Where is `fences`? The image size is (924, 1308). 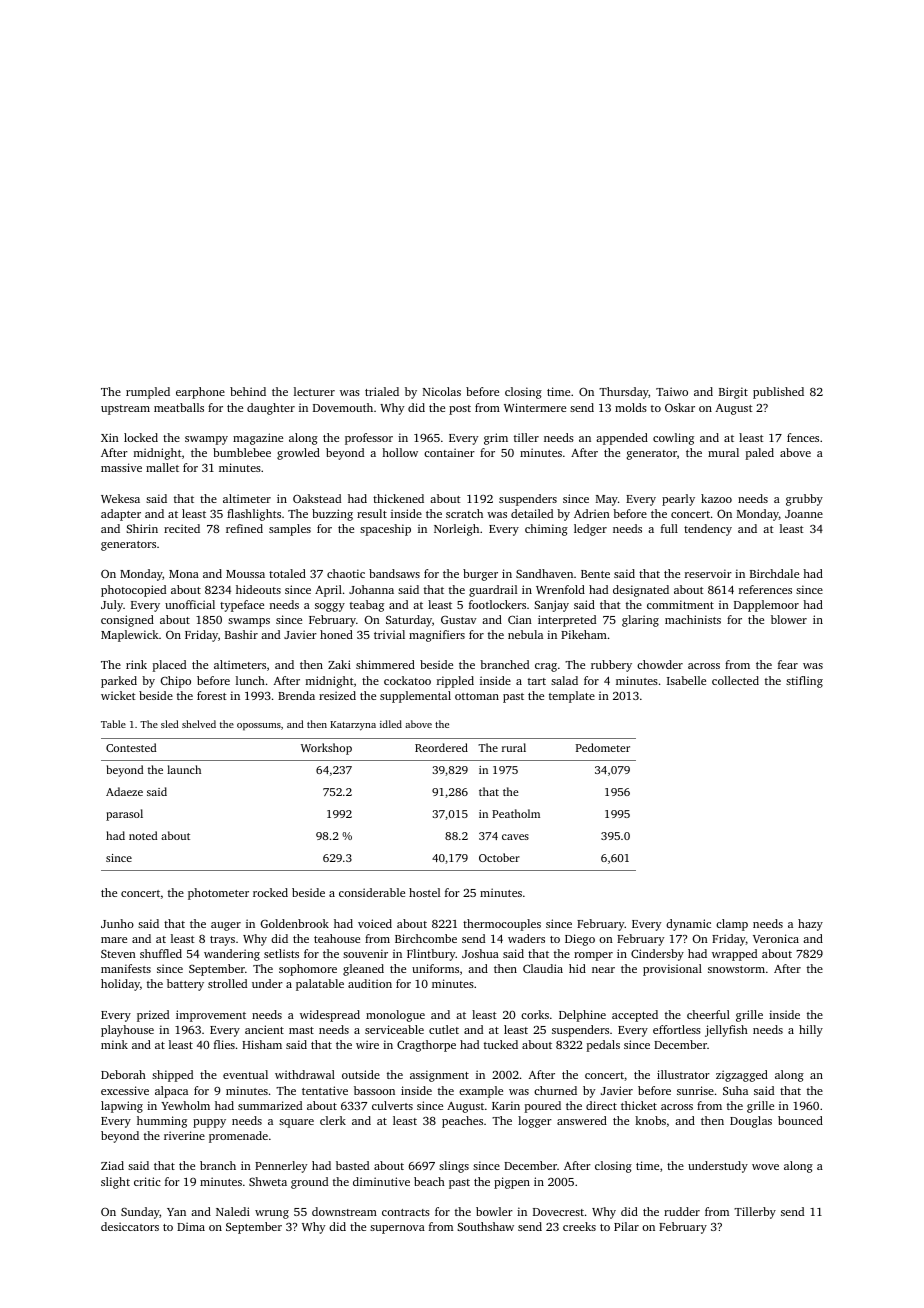 fences is located at coordinates (803, 437).
